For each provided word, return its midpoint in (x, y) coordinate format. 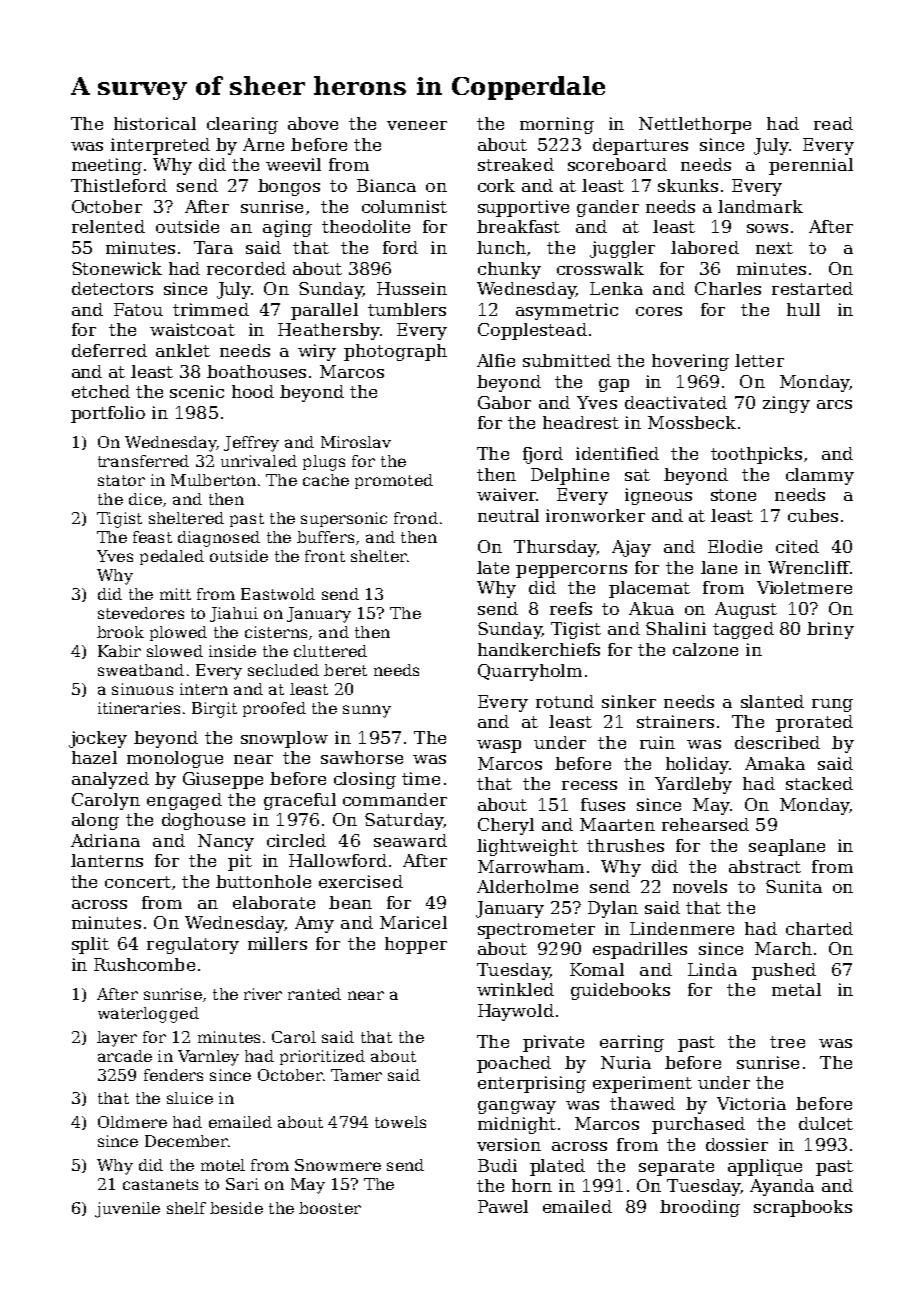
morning (557, 125)
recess (589, 785)
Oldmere (132, 1122)
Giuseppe (223, 780)
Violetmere (804, 587)
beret (345, 670)
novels (700, 886)
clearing (242, 125)
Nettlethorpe (695, 125)
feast (152, 537)
